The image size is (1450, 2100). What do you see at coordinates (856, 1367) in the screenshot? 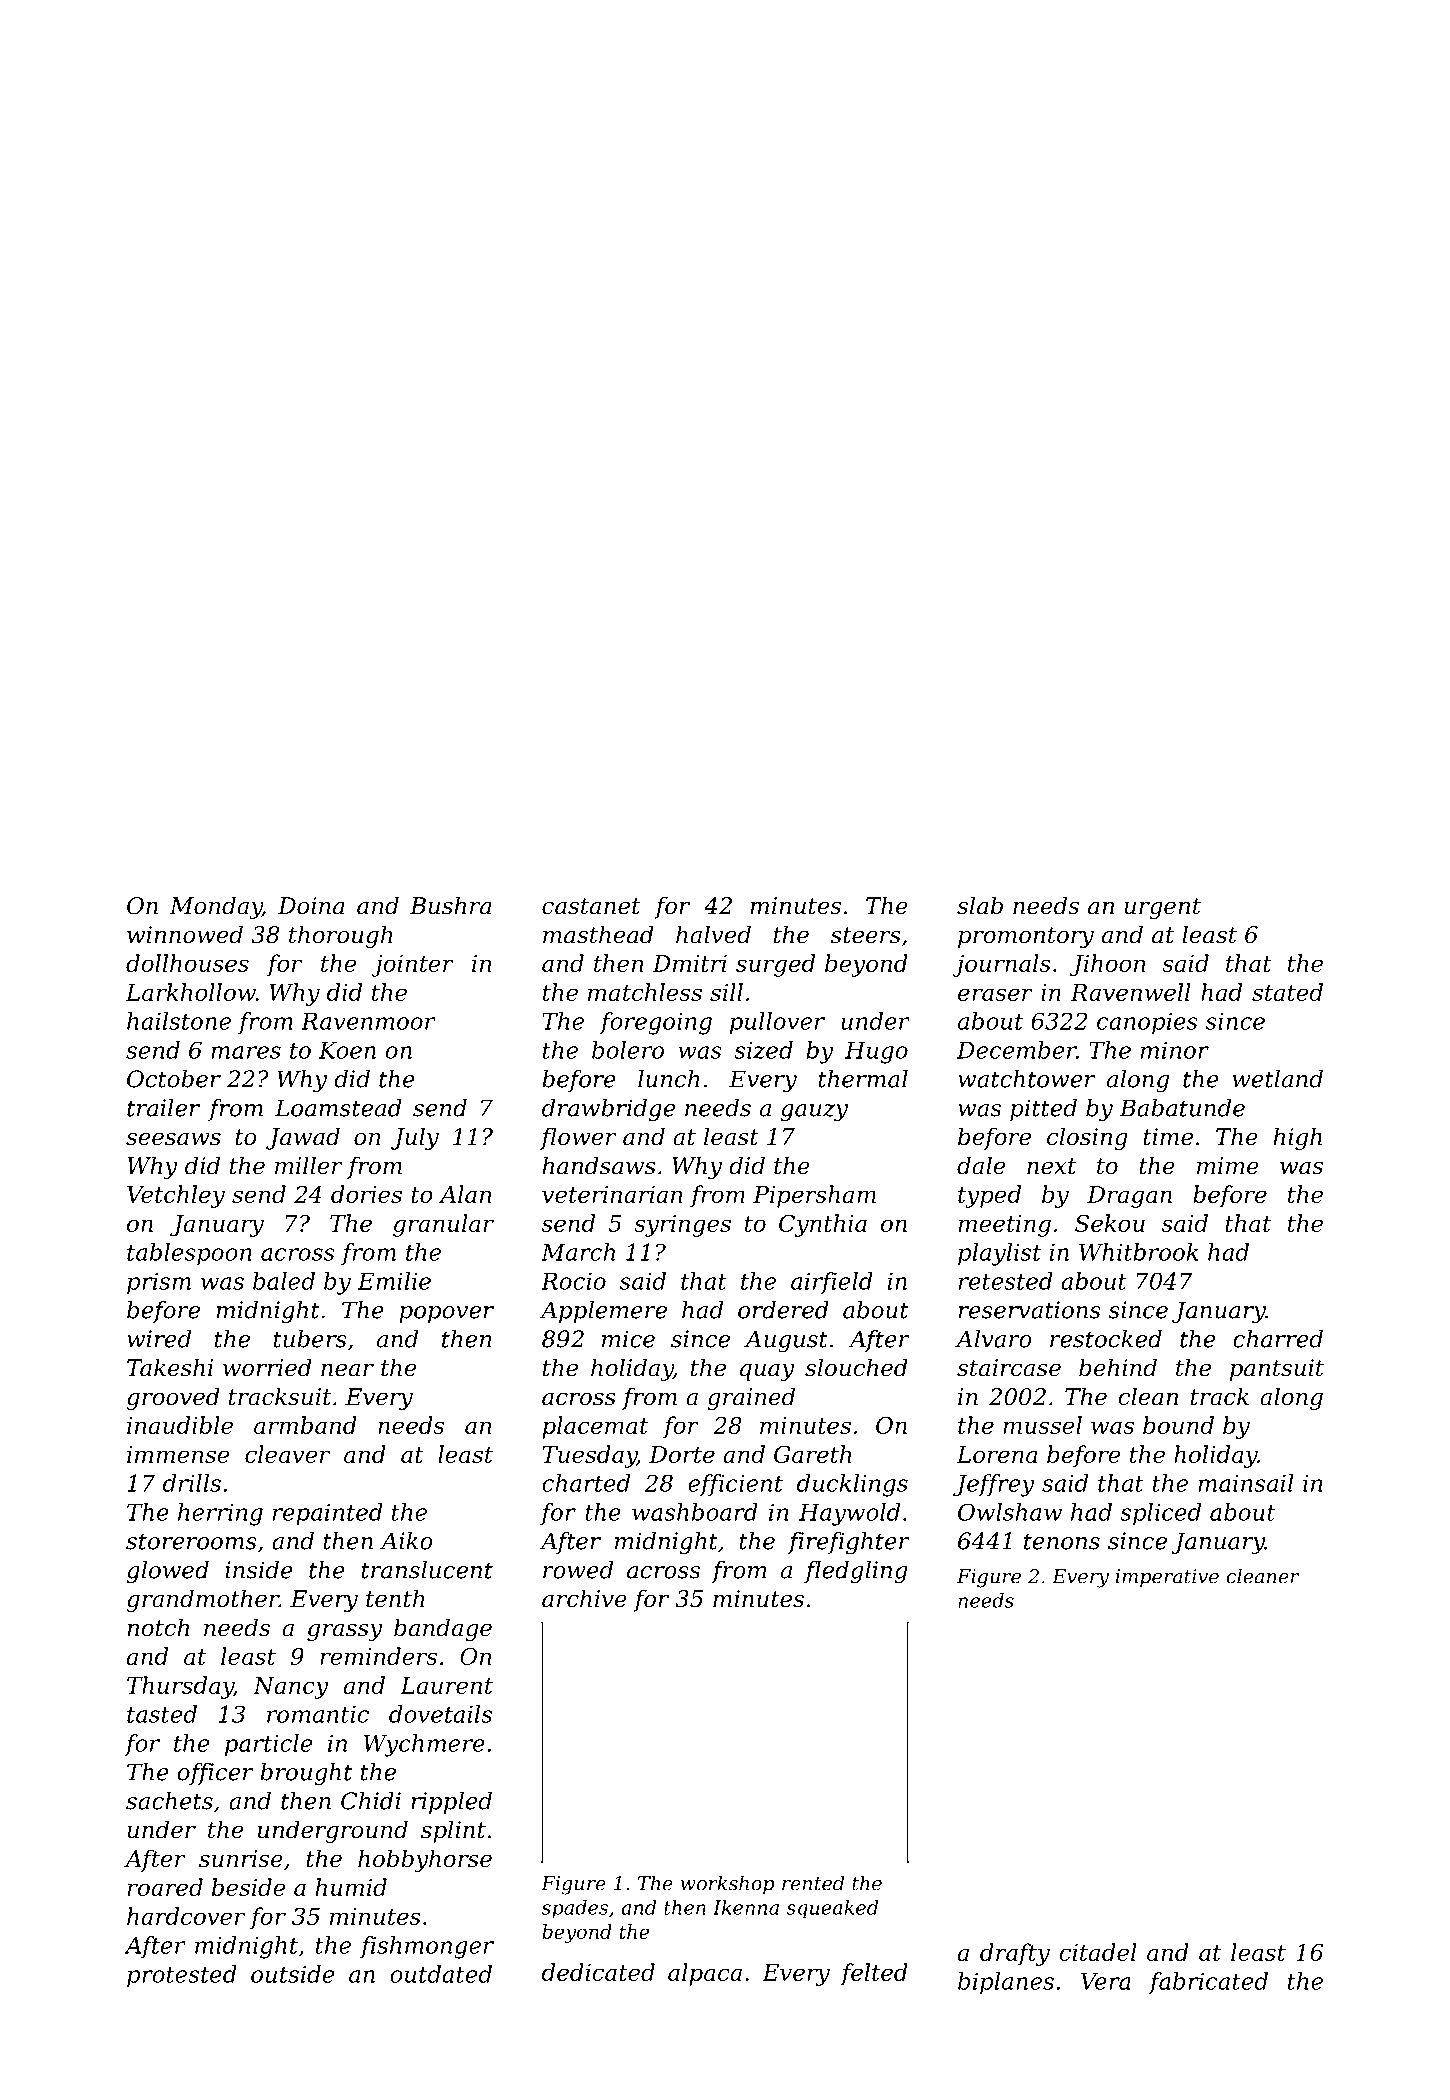
I see `slouched` at bounding box center [856, 1367].
